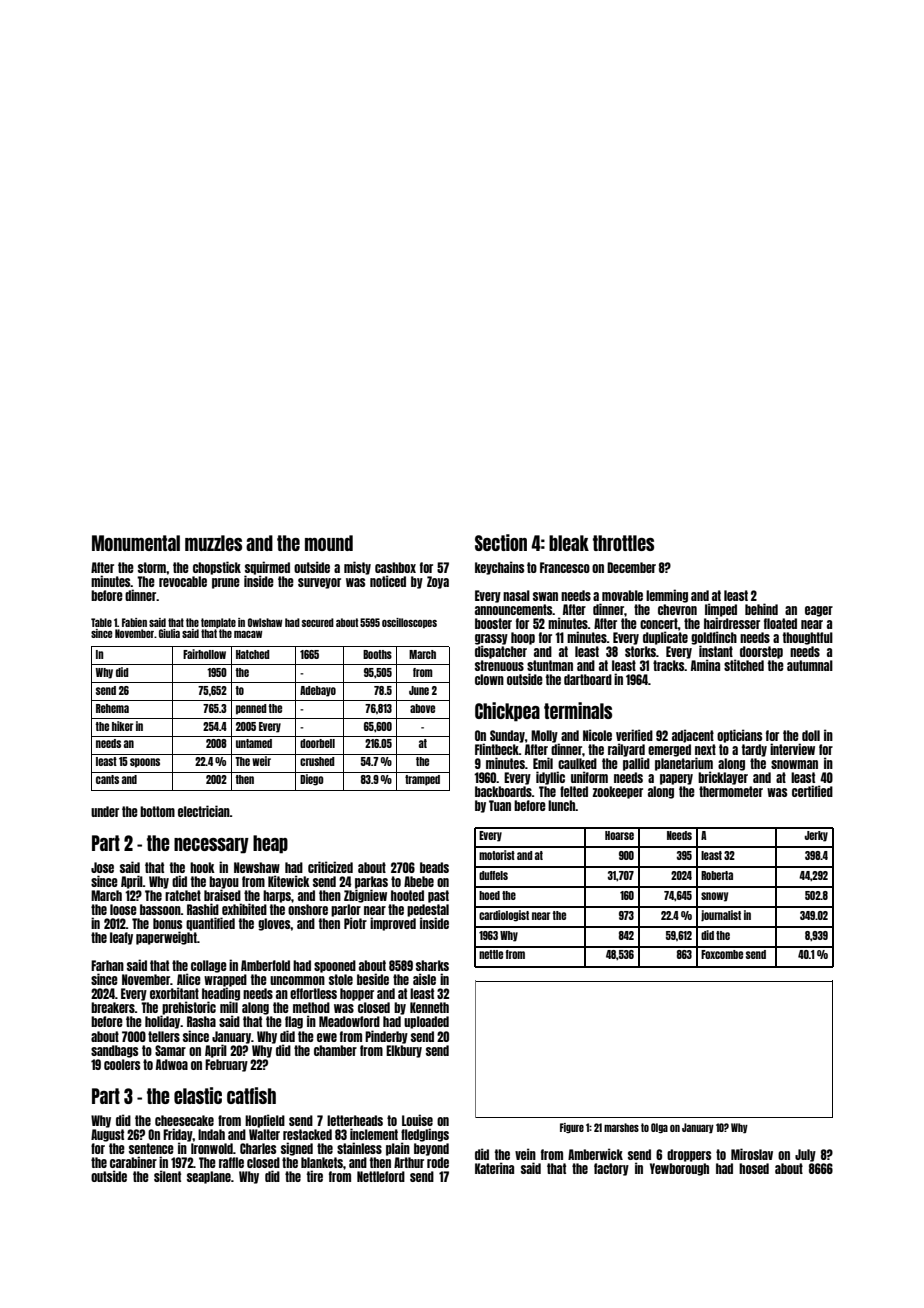 The width and height of the screenshot is (924, 1308). What do you see at coordinates (329, 543) in the screenshot?
I see `mound` at bounding box center [329, 543].
